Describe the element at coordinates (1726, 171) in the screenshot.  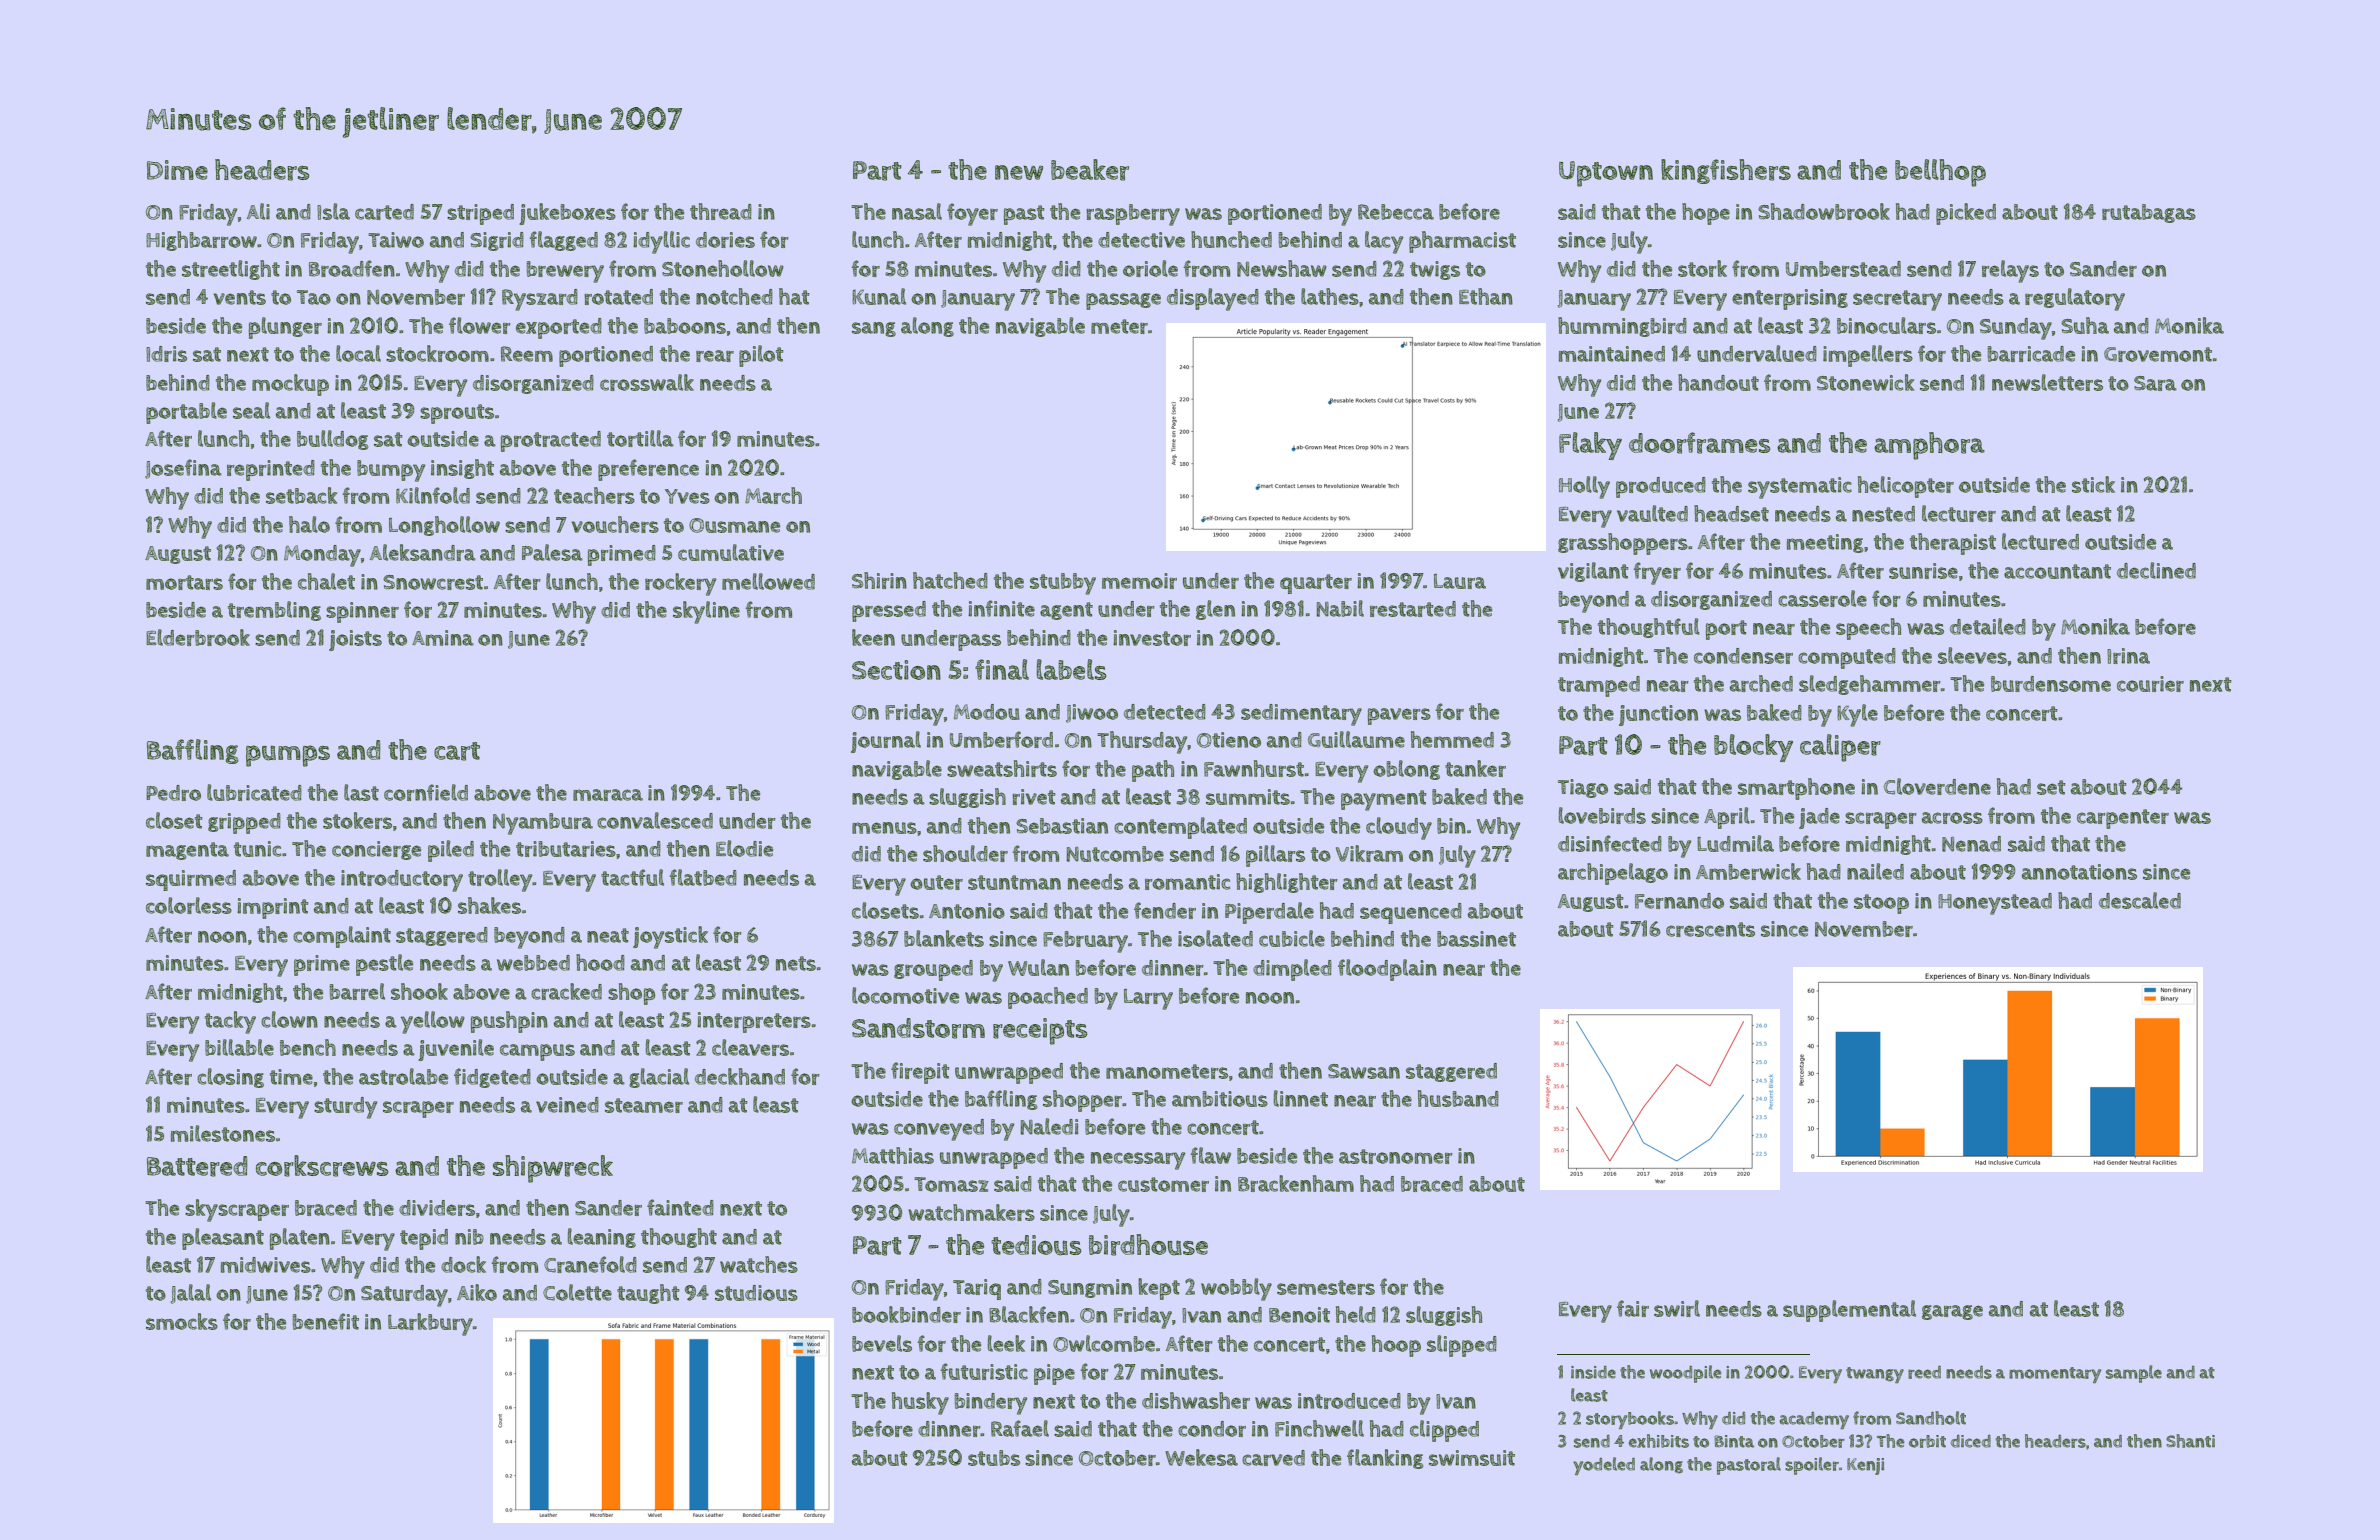
I see `kingfishers` at that location.
